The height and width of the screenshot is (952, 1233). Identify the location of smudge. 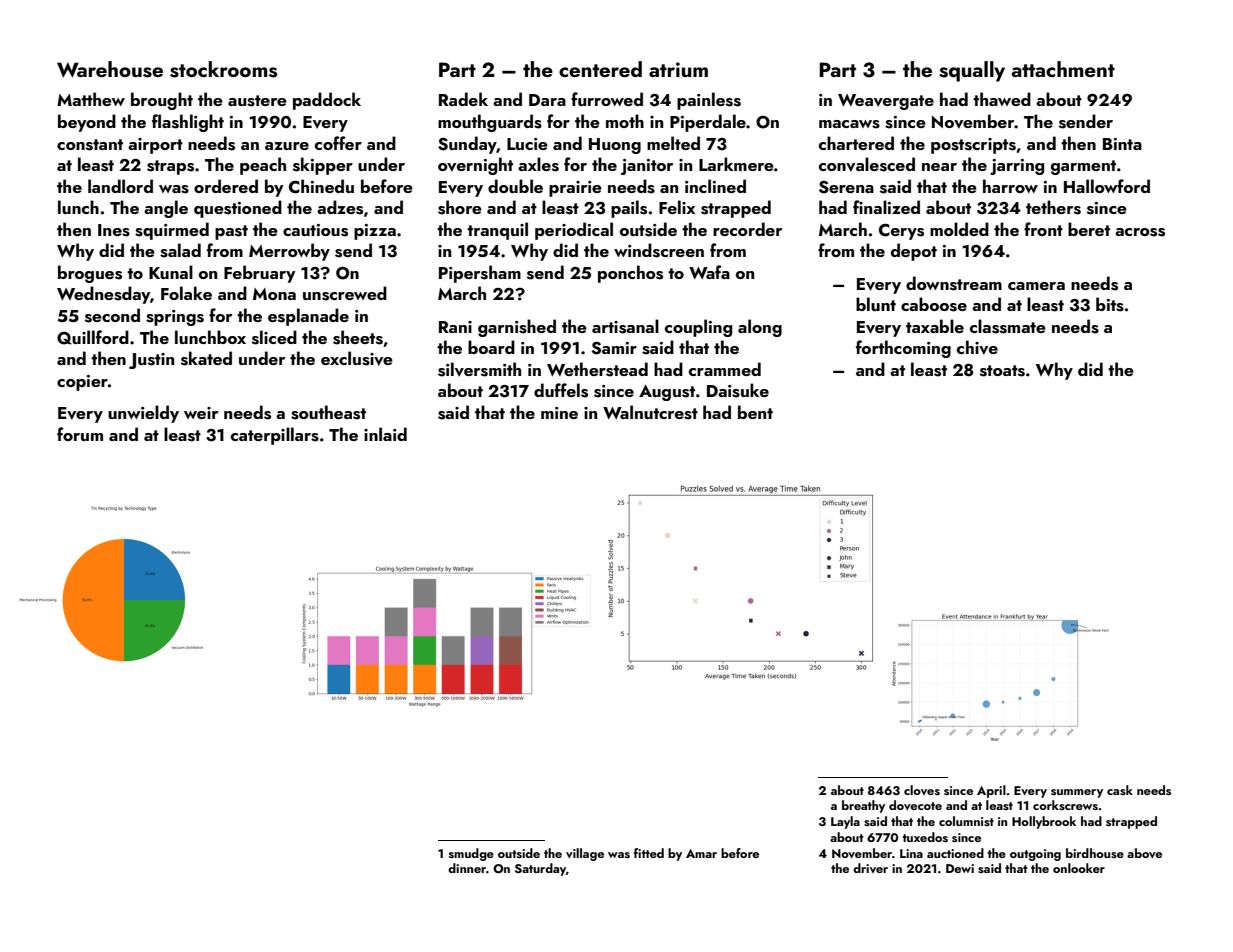
(471, 854).
